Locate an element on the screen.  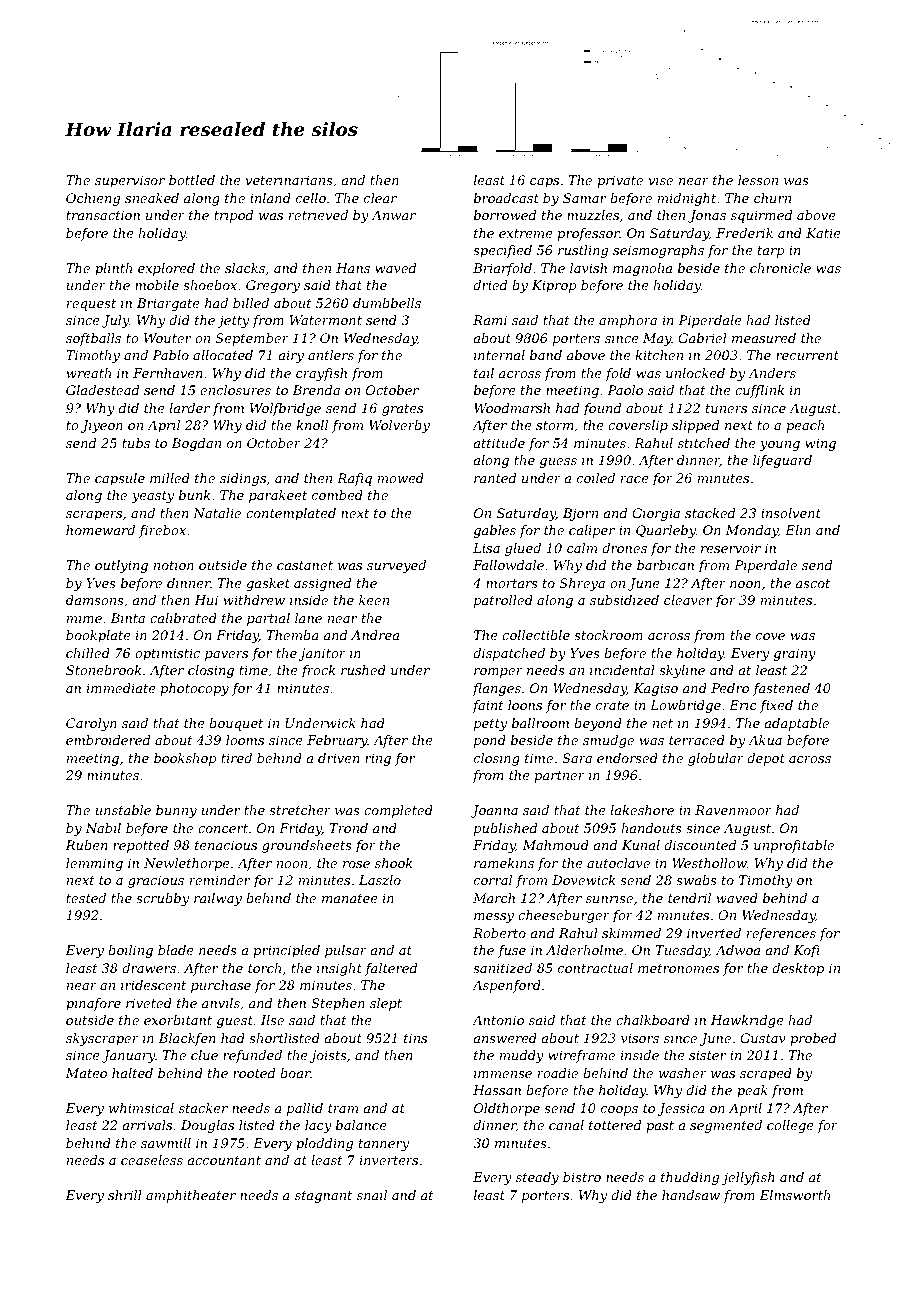
ceaseless is located at coordinates (152, 1160).
